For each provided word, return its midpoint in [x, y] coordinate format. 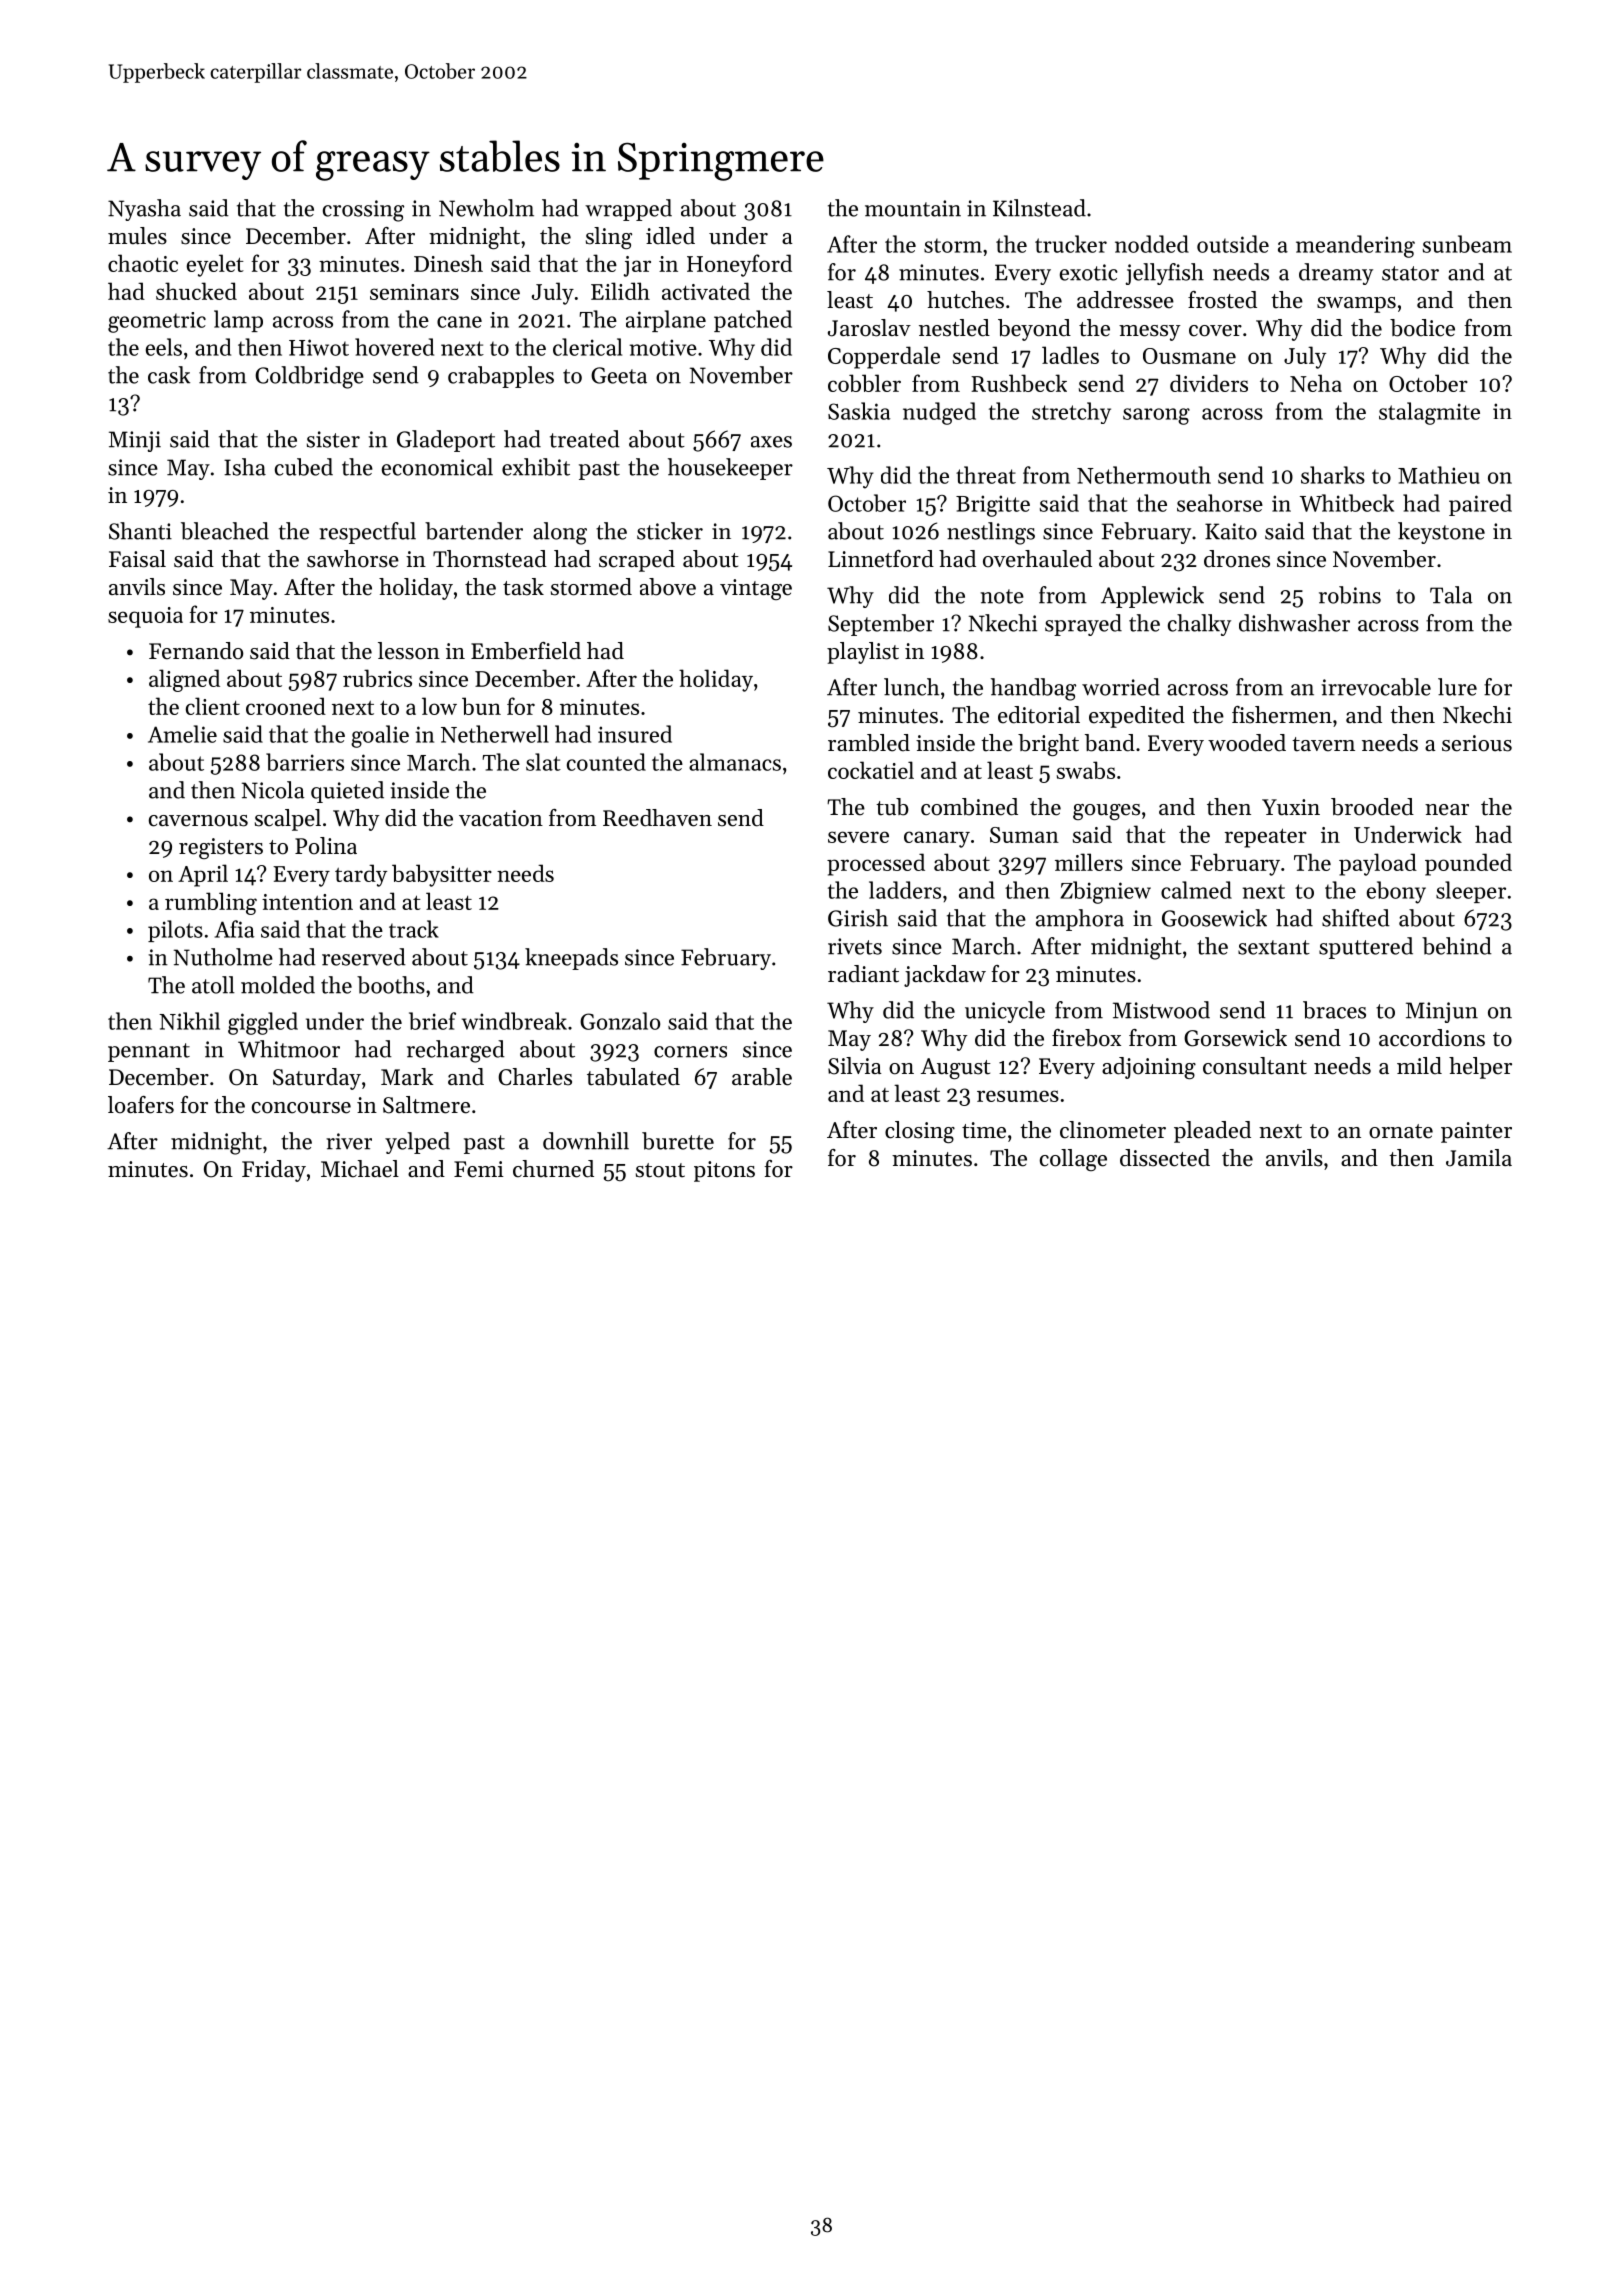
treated [585, 439]
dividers [1209, 383]
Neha [1316, 383]
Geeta [619, 375]
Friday [274, 1171]
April [203, 875]
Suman [1024, 835]
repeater [1266, 838]
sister [333, 439]
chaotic [143, 263]
